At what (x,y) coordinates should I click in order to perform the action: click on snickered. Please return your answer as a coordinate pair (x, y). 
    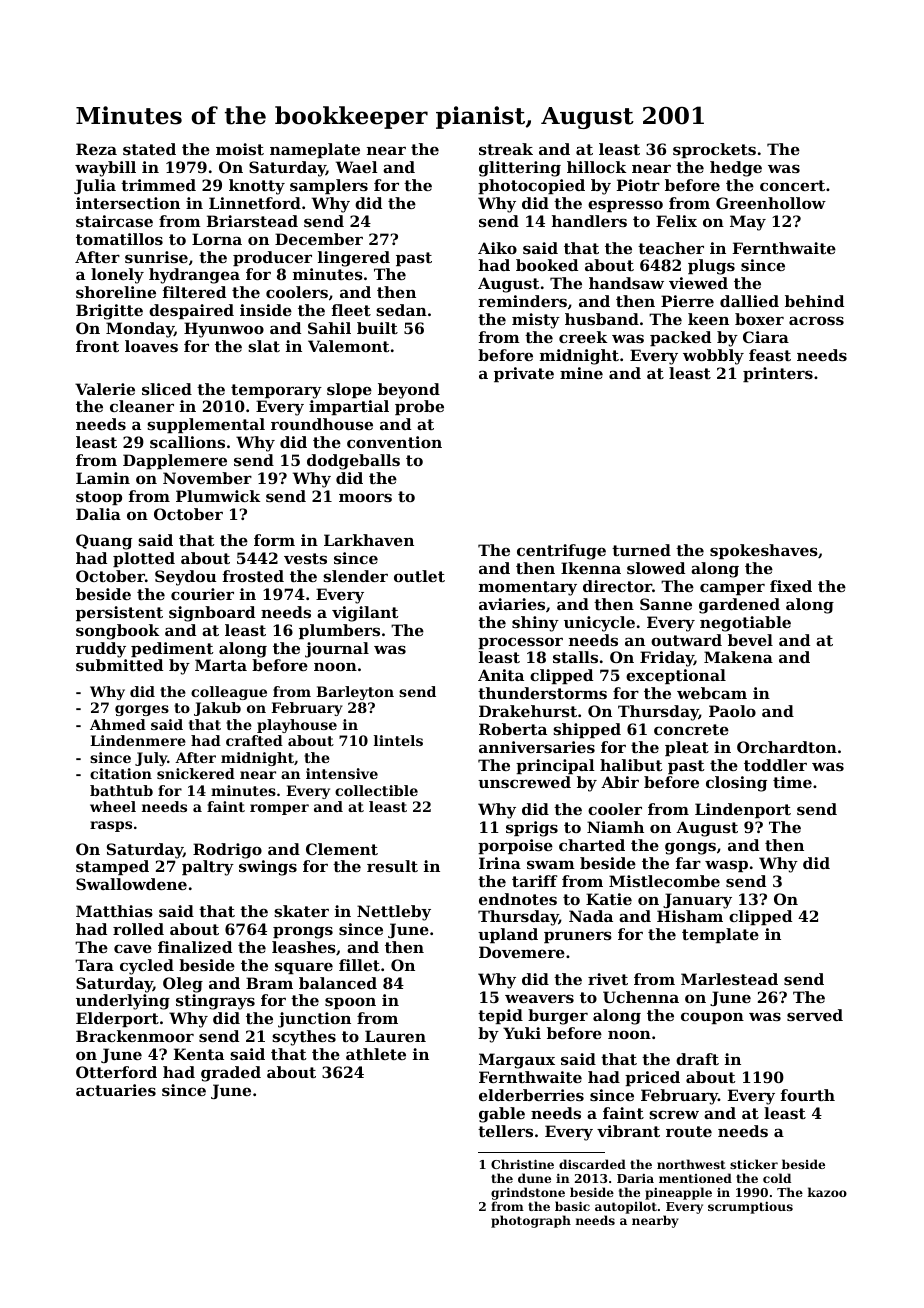
    Looking at the image, I should click on (196, 773).
